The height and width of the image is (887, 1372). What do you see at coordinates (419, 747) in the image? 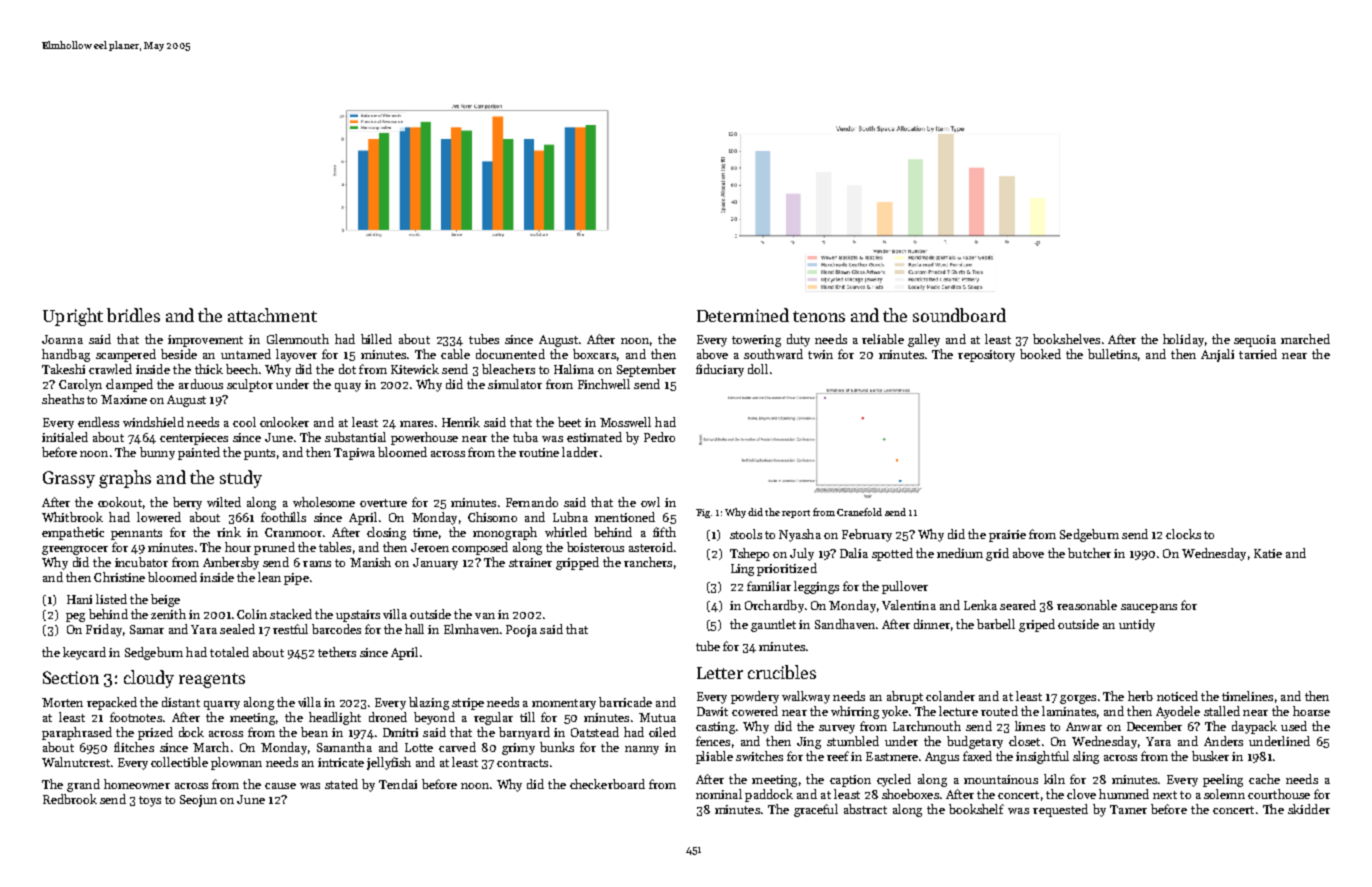
I see `Lotte` at bounding box center [419, 747].
